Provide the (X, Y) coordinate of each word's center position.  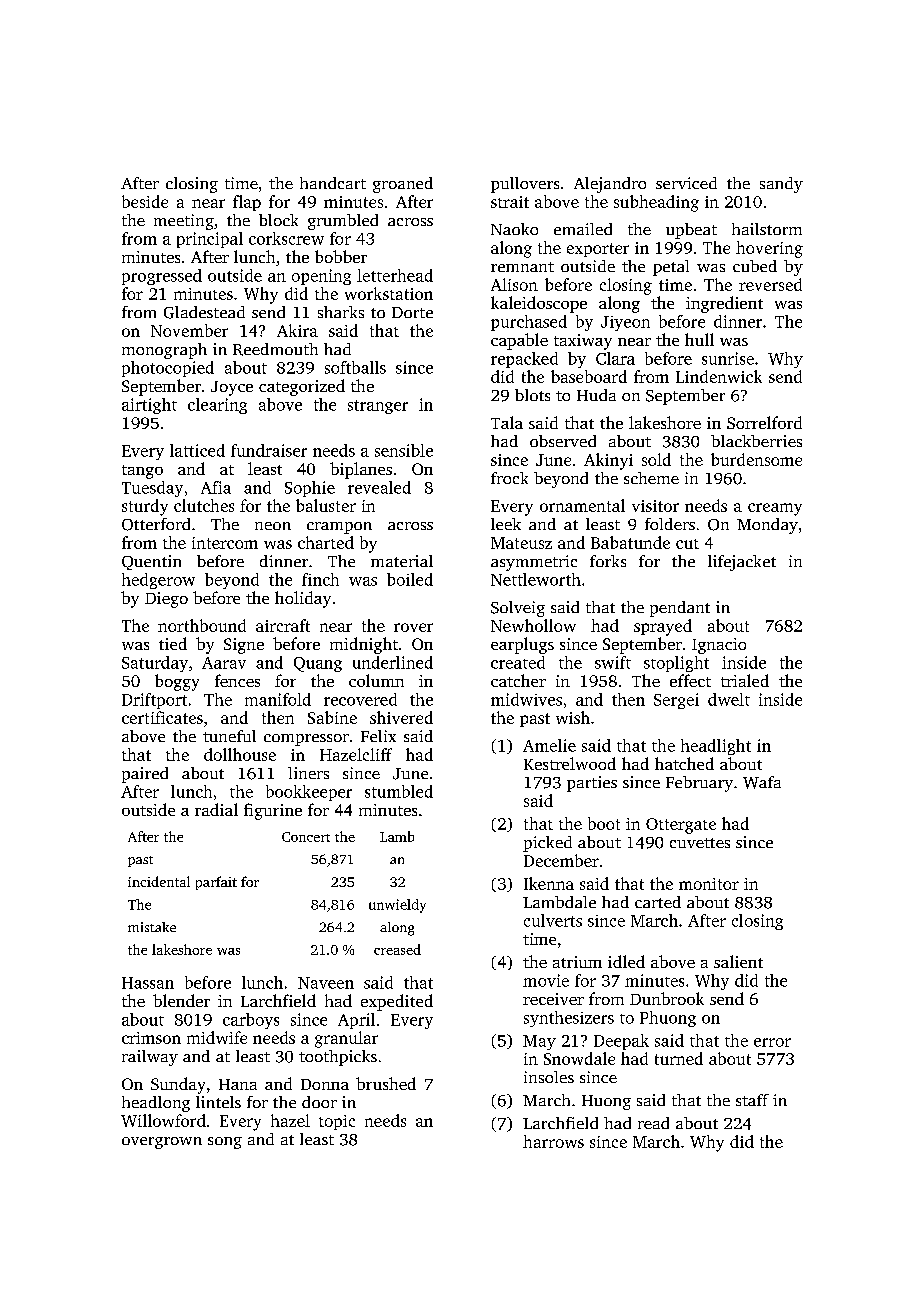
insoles (549, 1077)
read (653, 1123)
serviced (686, 183)
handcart (333, 183)
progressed (162, 277)
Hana (238, 1084)
